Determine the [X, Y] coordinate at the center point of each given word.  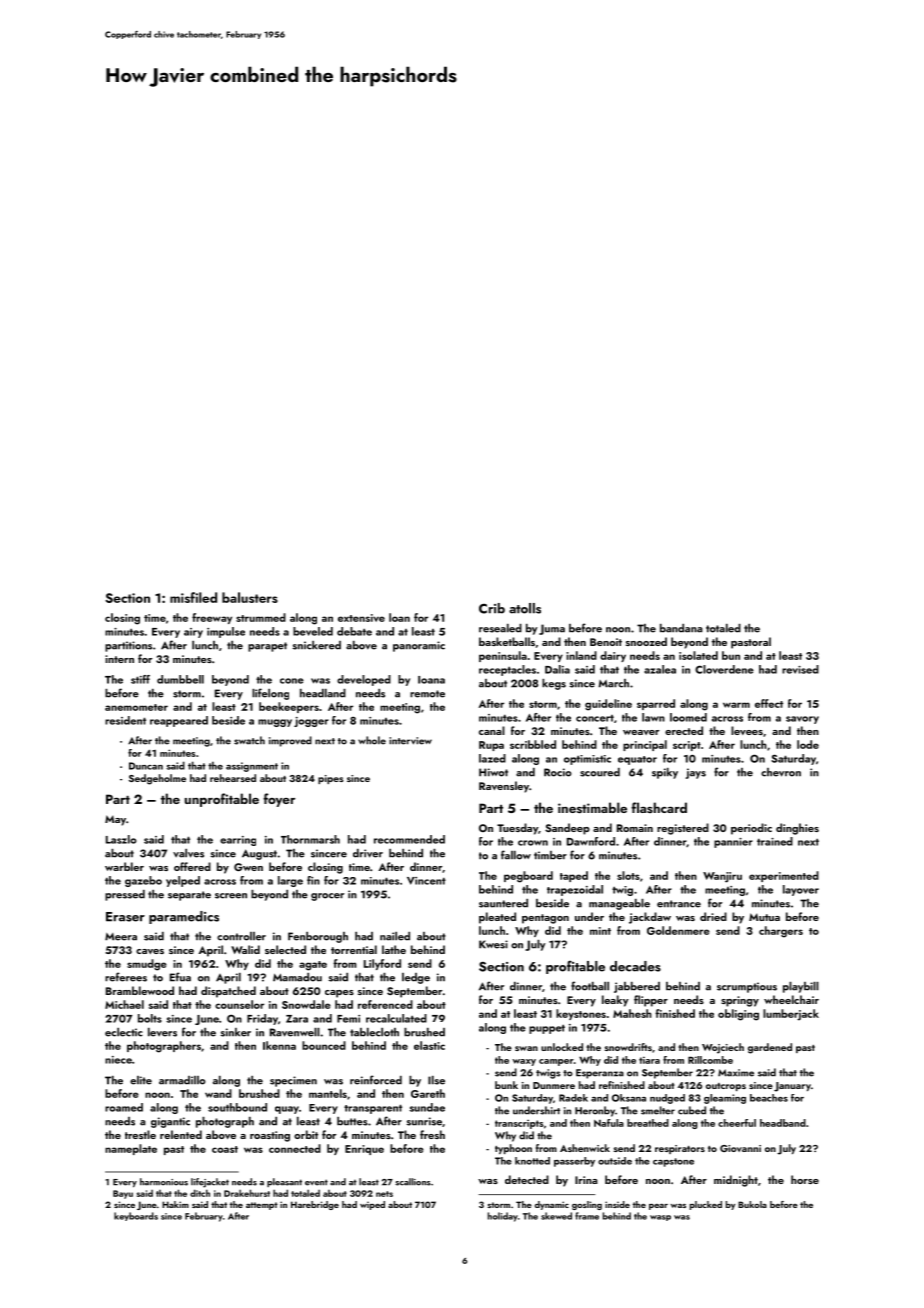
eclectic [124, 1032]
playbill [801, 987]
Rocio [558, 772]
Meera [121, 937]
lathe [394, 949]
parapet [267, 647]
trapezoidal [575, 890]
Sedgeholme [157, 779]
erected [684, 730]
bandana [681, 628]
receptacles [507, 670]
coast [225, 1149]
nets [384, 1194]
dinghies [797, 829]
